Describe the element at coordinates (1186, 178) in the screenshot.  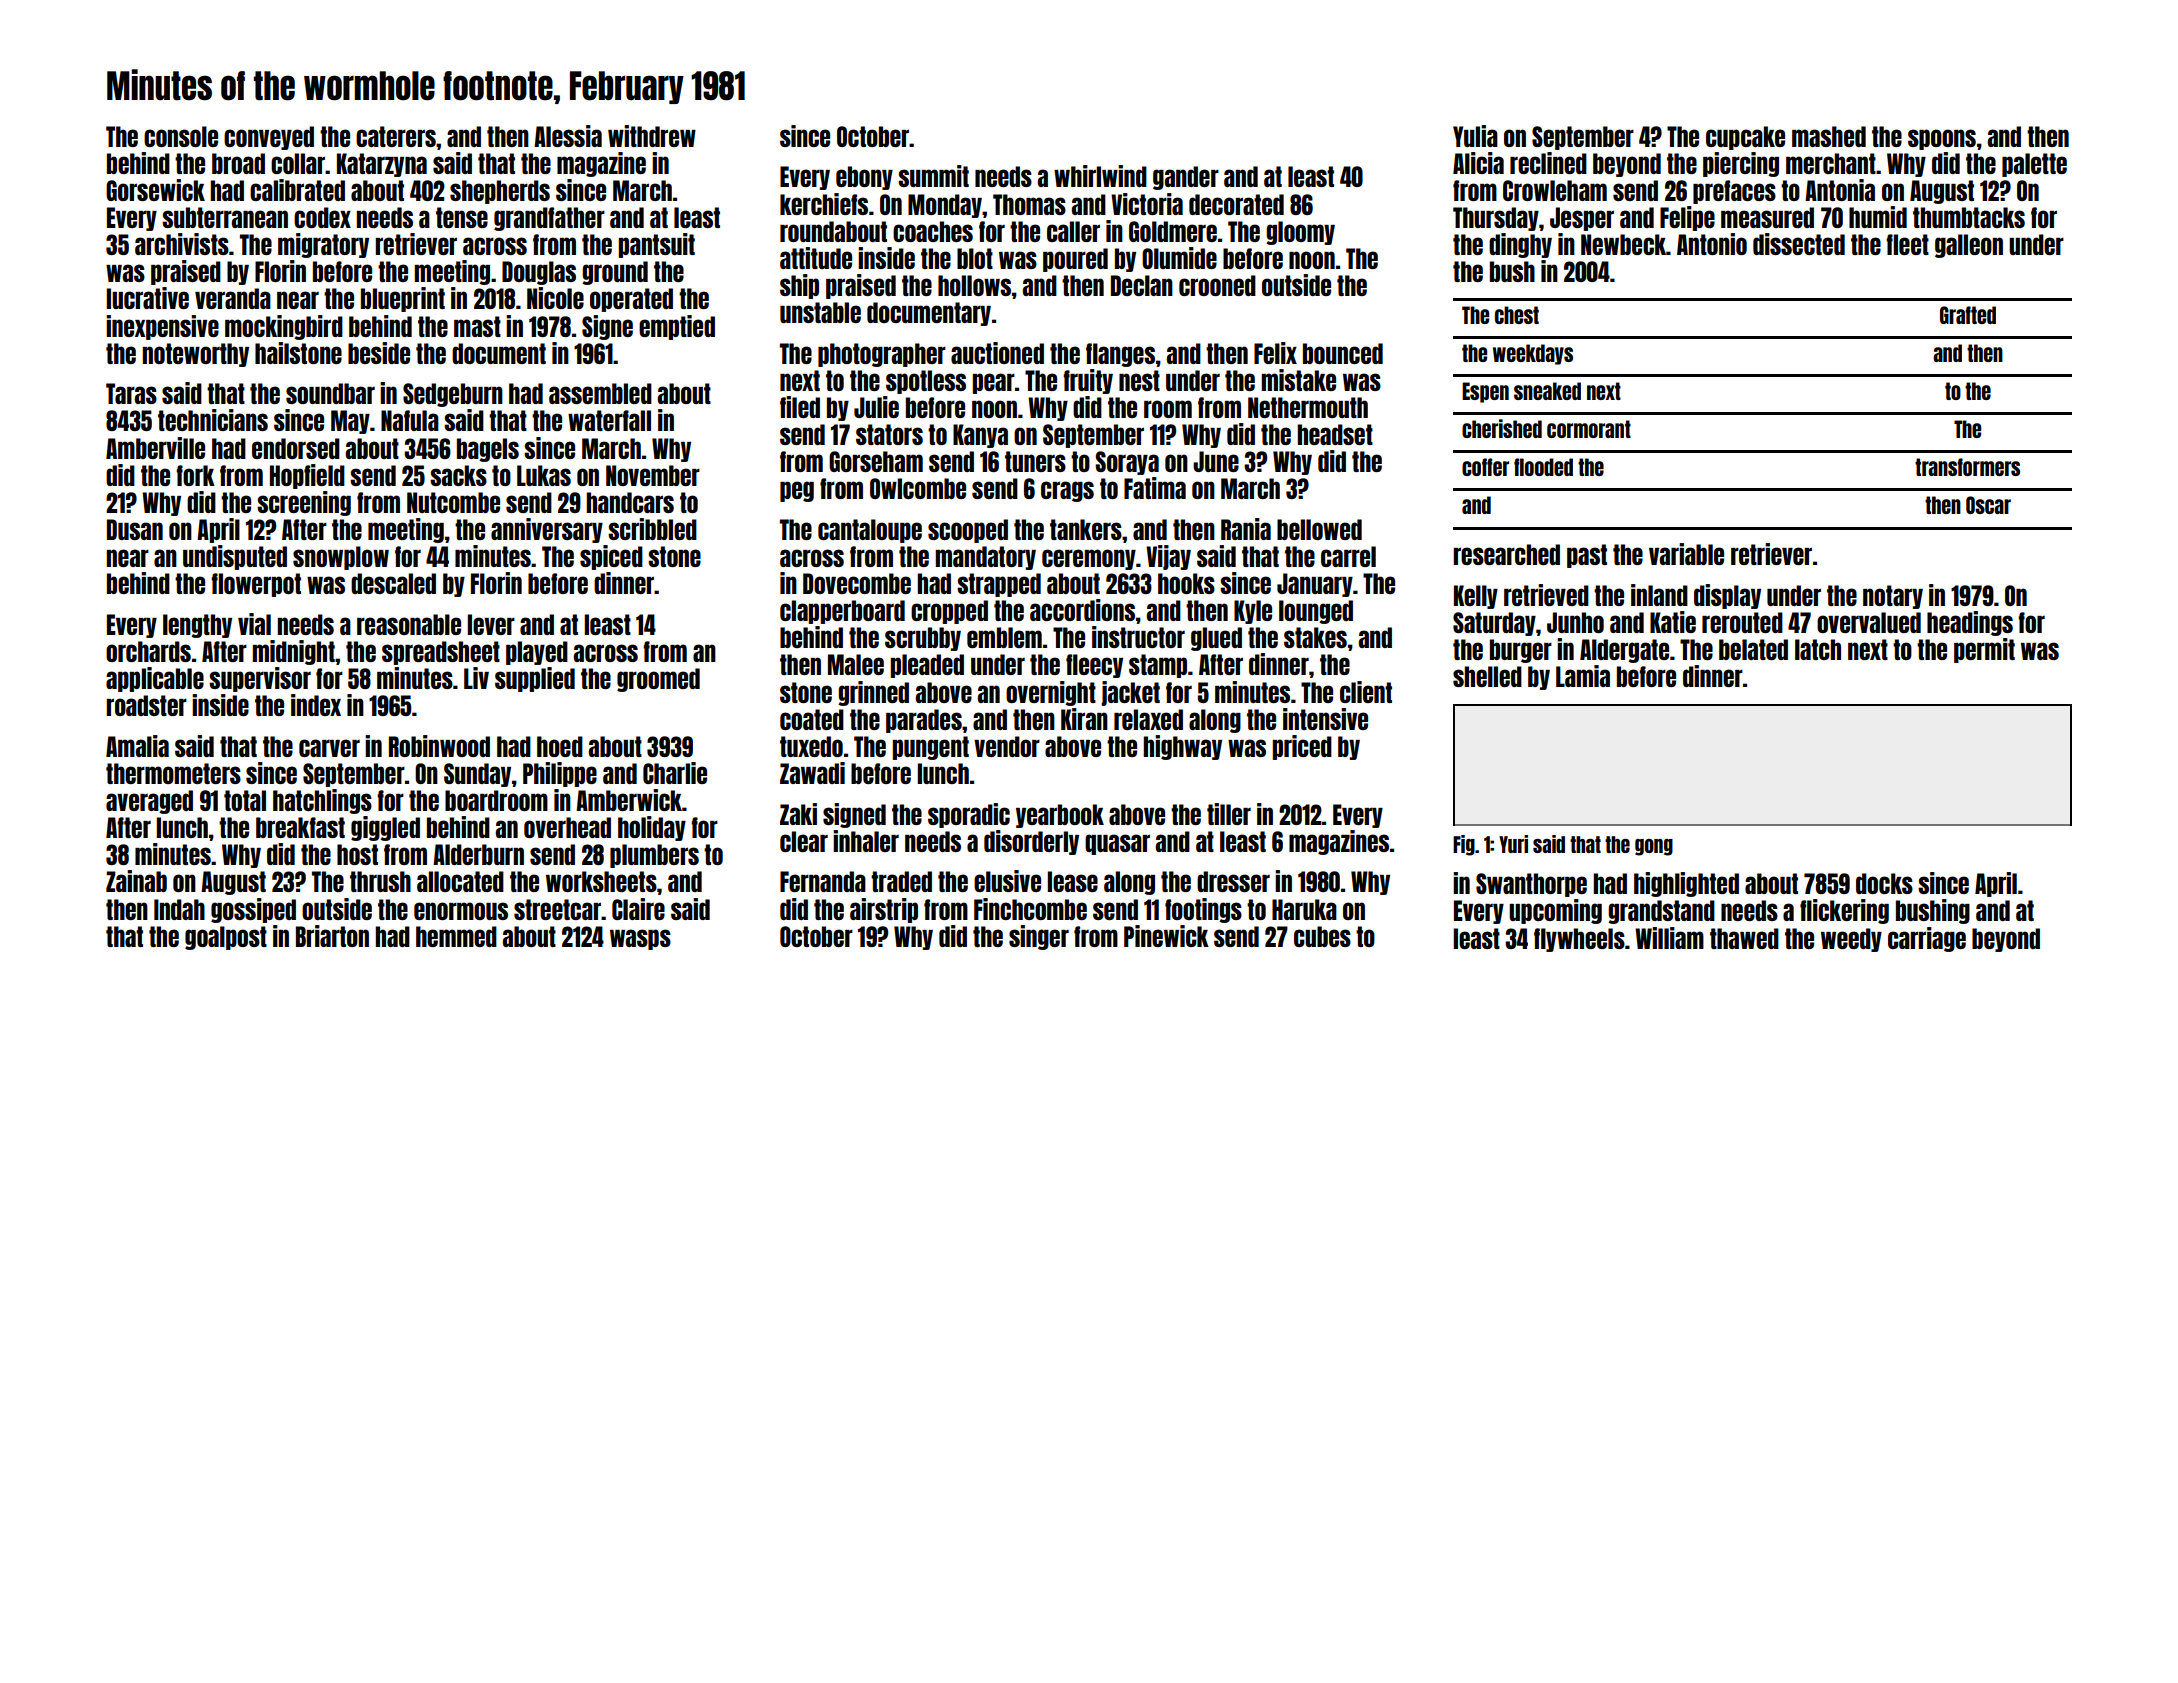
I see `gander` at that location.
